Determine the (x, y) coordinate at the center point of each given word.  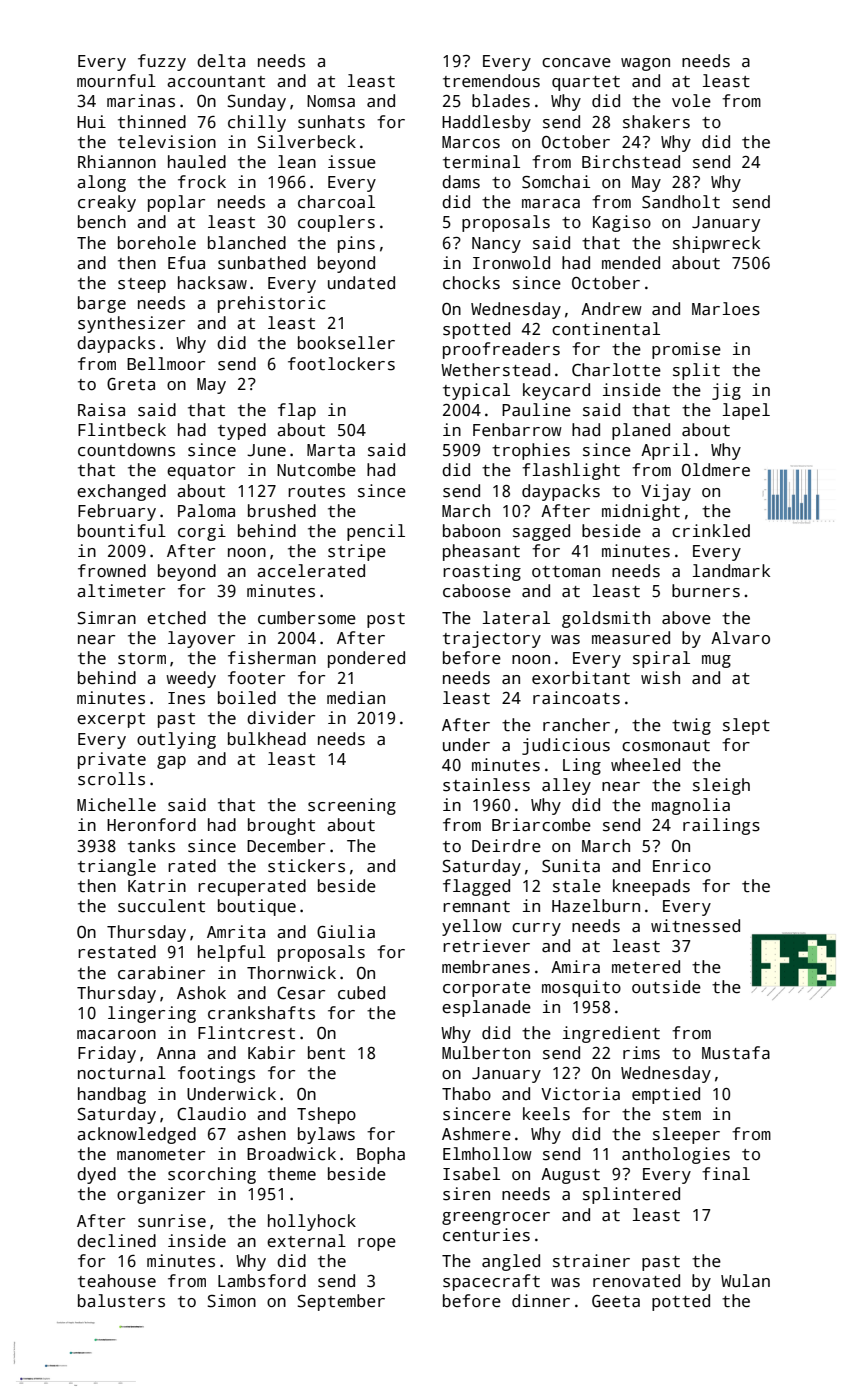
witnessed (695, 926)
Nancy (496, 245)
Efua (186, 263)
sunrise (172, 1221)
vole (691, 101)
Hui (91, 121)
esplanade (486, 1008)
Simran (107, 618)
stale (577, 886)
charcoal (336, 202)
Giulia (346, 932)
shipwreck (716, 244)
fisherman (272, 658)
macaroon (116, 1035)
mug (716, 661)
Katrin (157, 886)
